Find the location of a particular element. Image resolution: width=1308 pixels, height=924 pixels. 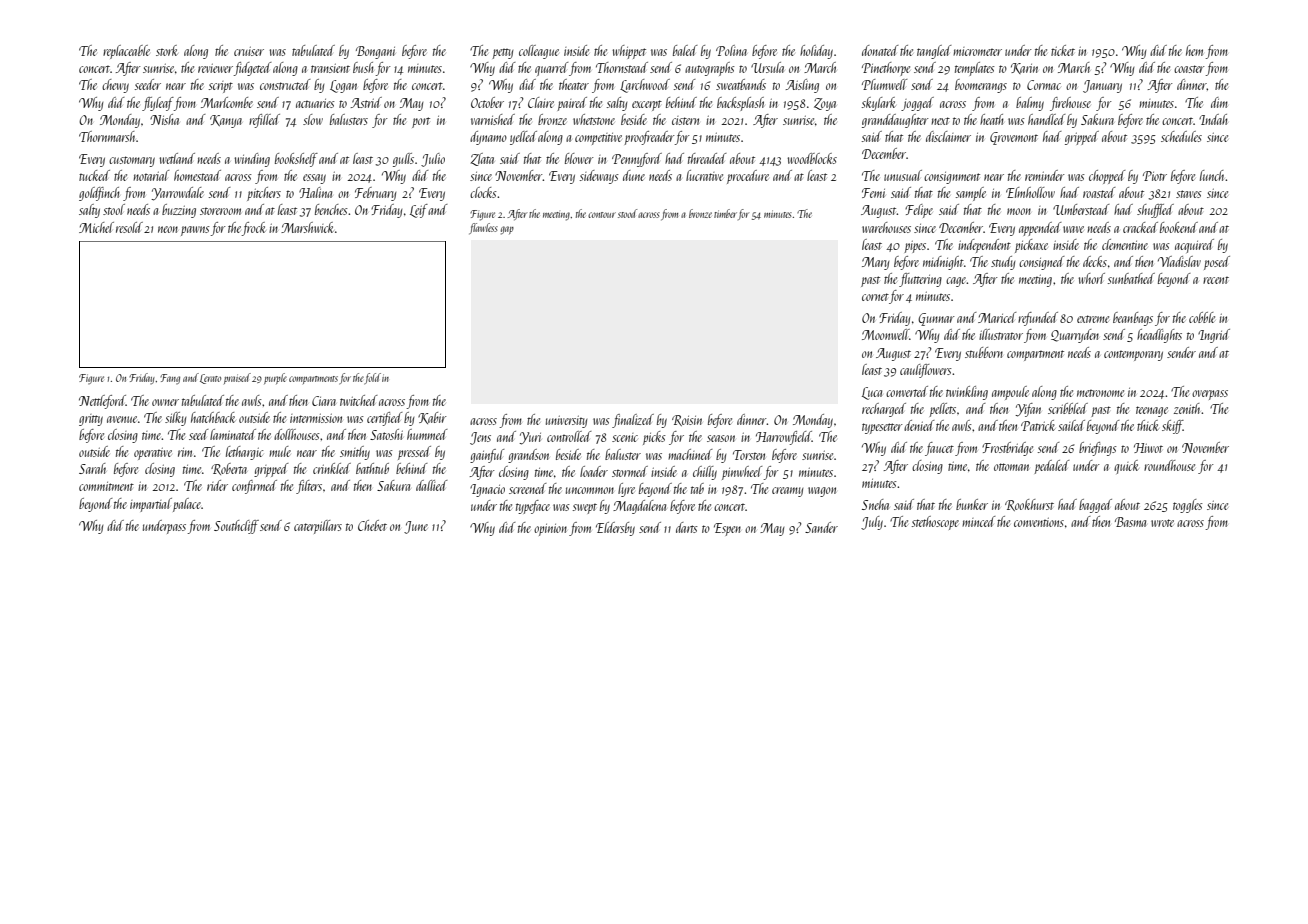

colleague is located at coordinates (539, 52).
